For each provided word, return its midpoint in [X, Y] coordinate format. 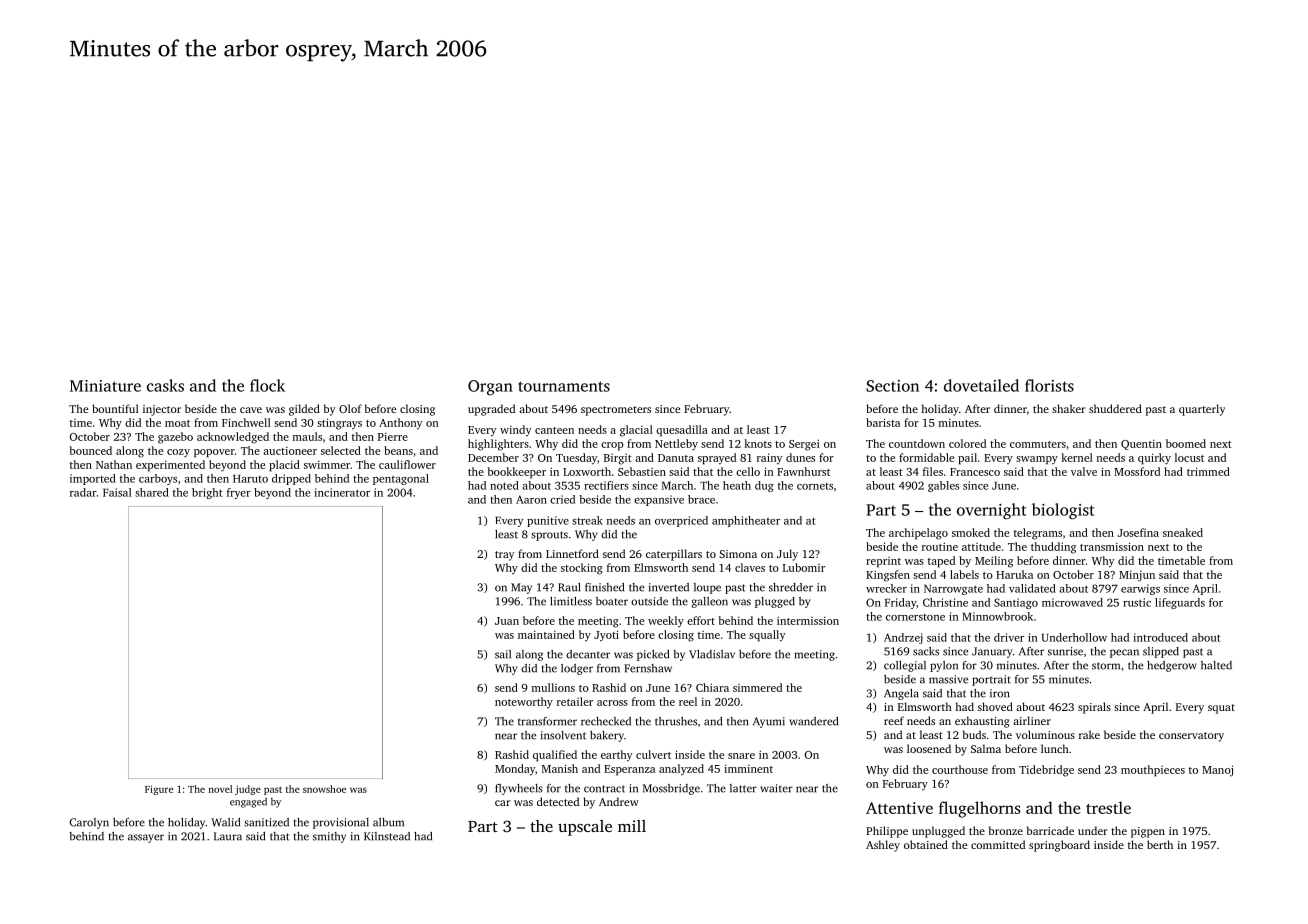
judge [248, 790]
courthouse [960, 769]
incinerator [342, 492]
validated [1032, 588]
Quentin [1141, 445]
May [521, 588]
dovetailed [981, 385]
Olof [350, 408]
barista [883, 422]
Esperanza [629, 770]
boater [612, 601]
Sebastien [642, 471]
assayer [146, 838]
